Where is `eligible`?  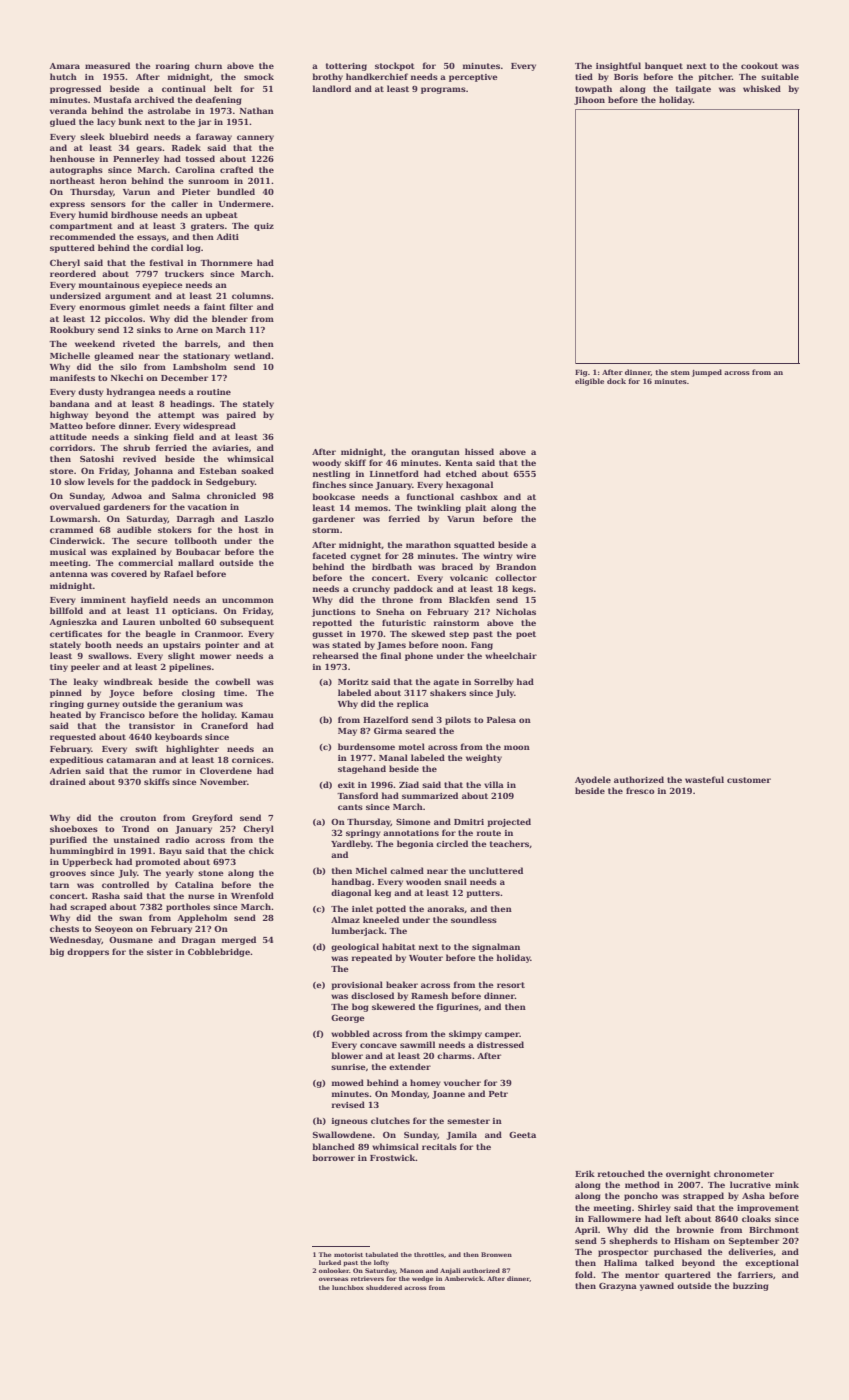 eligible is located at coordinates (589, 382).
